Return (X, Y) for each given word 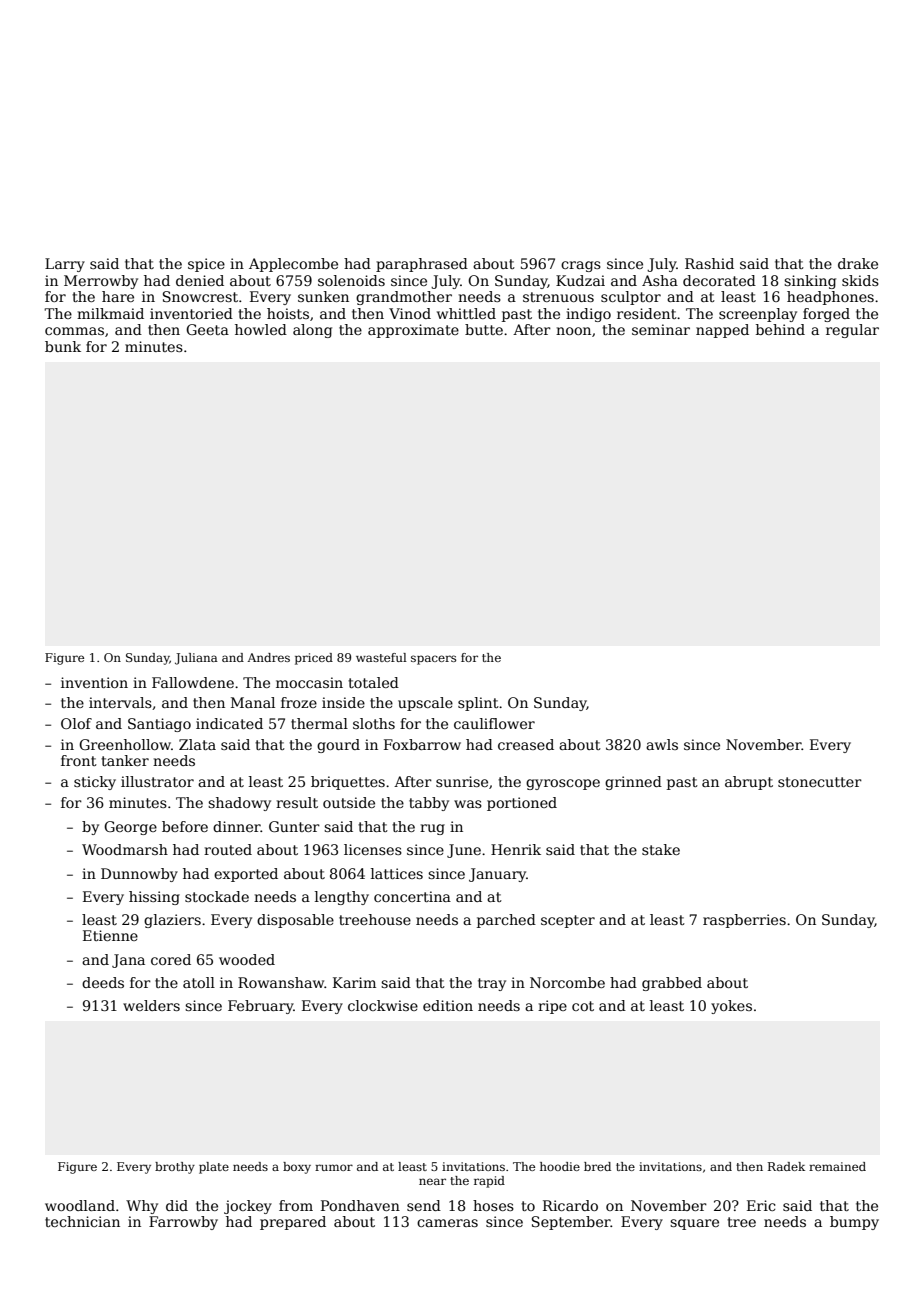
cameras (447, 1223)
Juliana (196, 659)
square (694, 1224)
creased (526, 744)
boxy (297, 1168)
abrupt (749, 783)
